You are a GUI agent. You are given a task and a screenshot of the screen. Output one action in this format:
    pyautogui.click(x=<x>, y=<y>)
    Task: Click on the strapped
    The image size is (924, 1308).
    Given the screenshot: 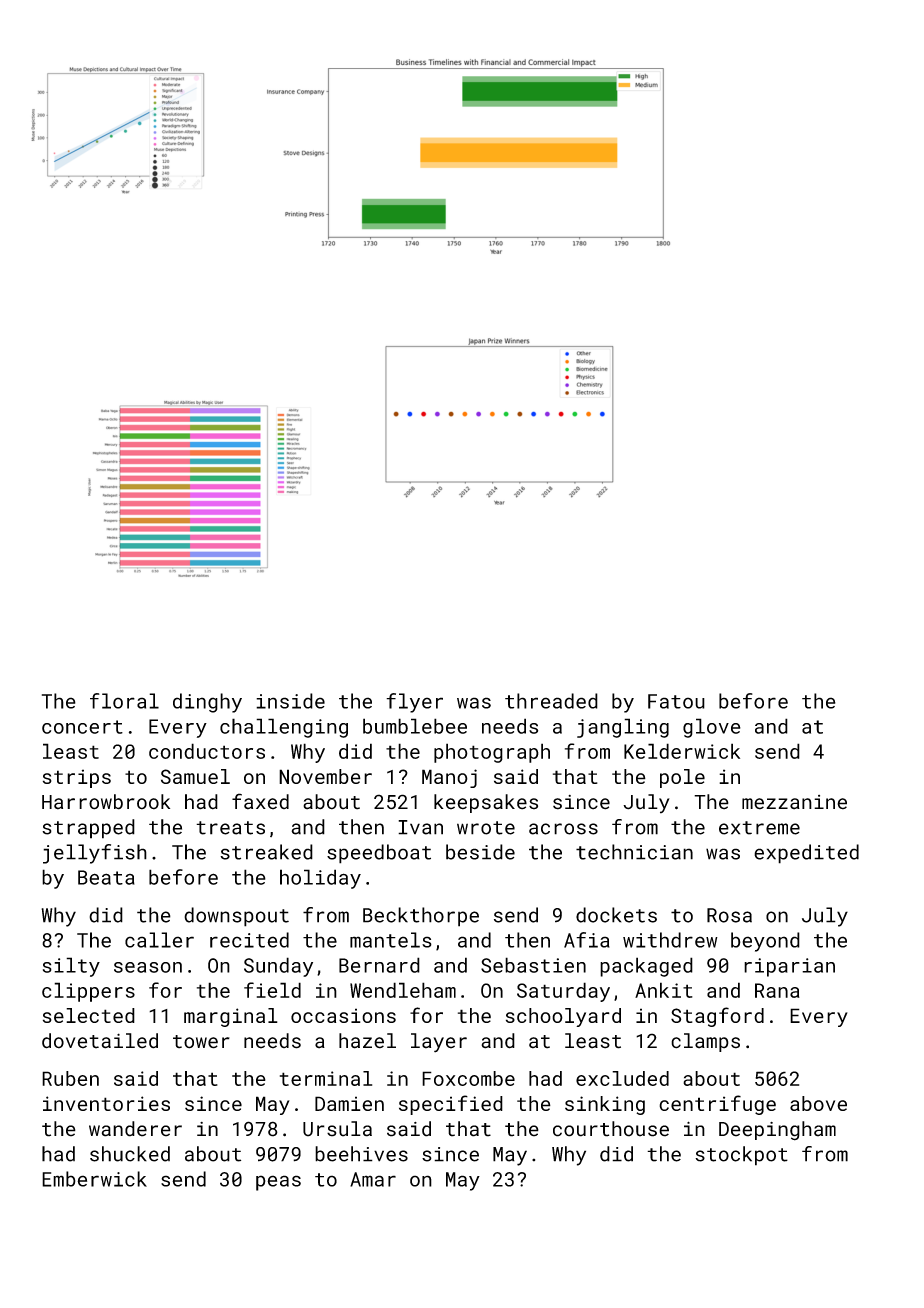 What is the action you would take?
    pyautogui.click(x=88, y=829)
